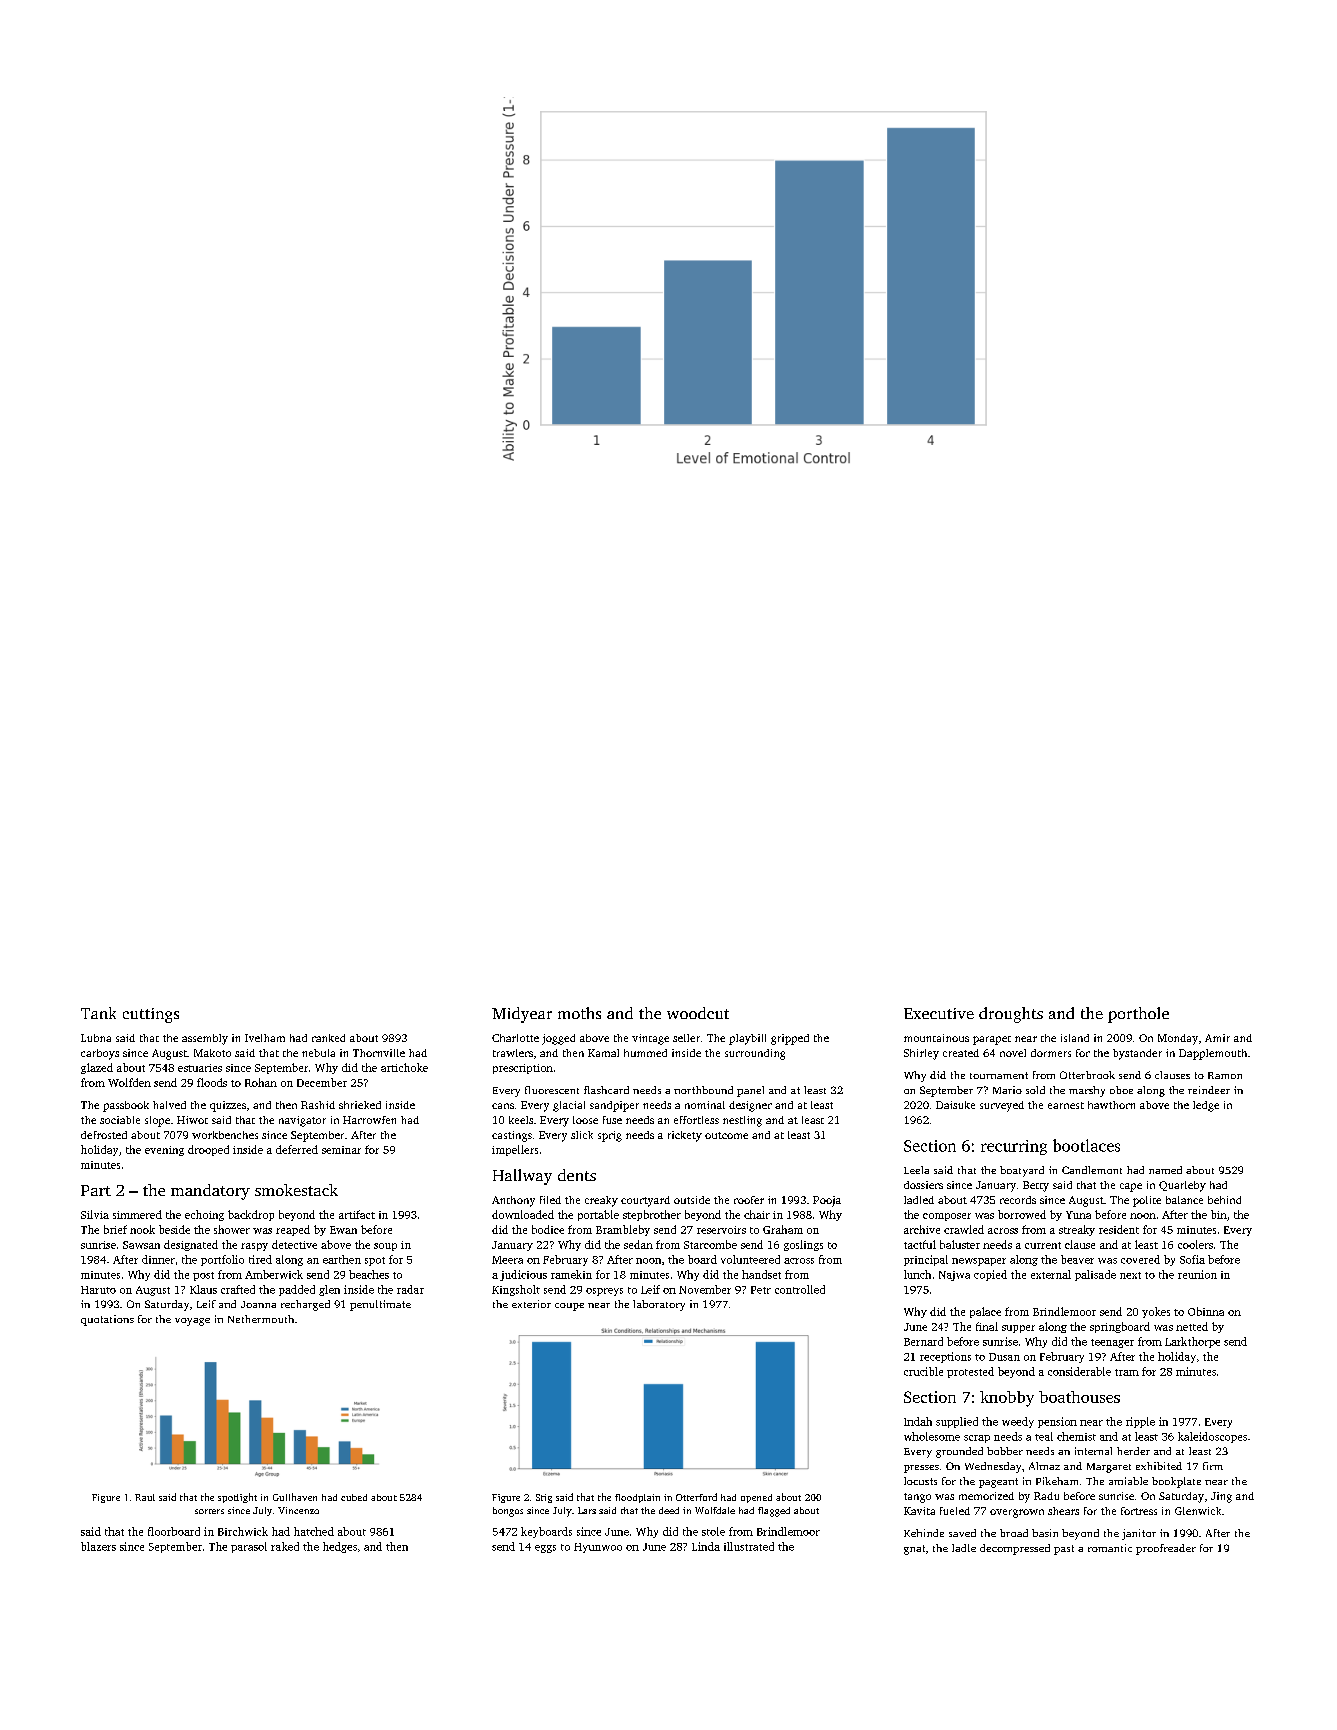  What do you see at coordinates (579, 1013) in the screenshot?
I see `moths` at bounding box center [579, 1013].
